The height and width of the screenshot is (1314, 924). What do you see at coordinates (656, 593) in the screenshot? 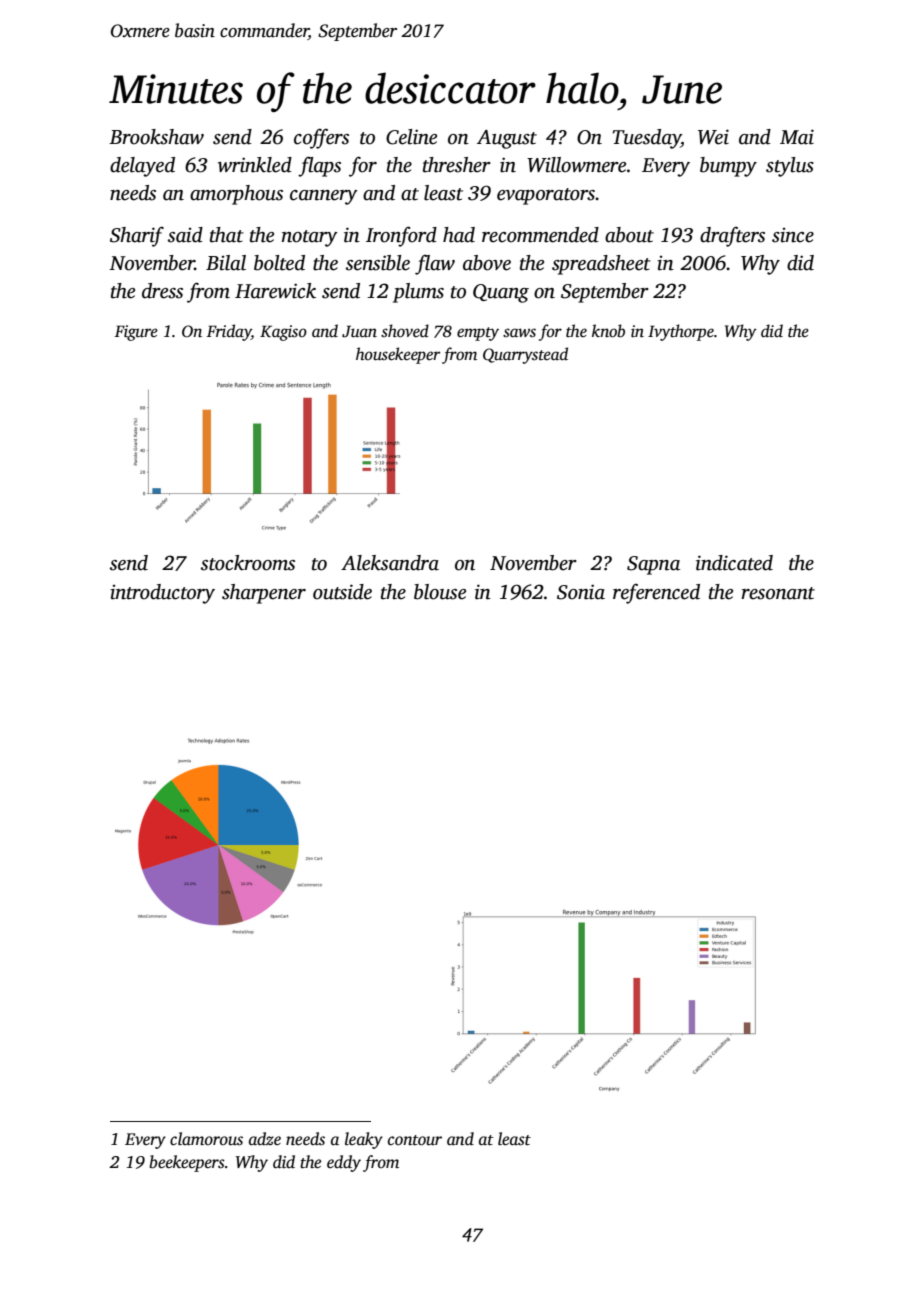
I see `referenced` at bounding box center [656, 593].
